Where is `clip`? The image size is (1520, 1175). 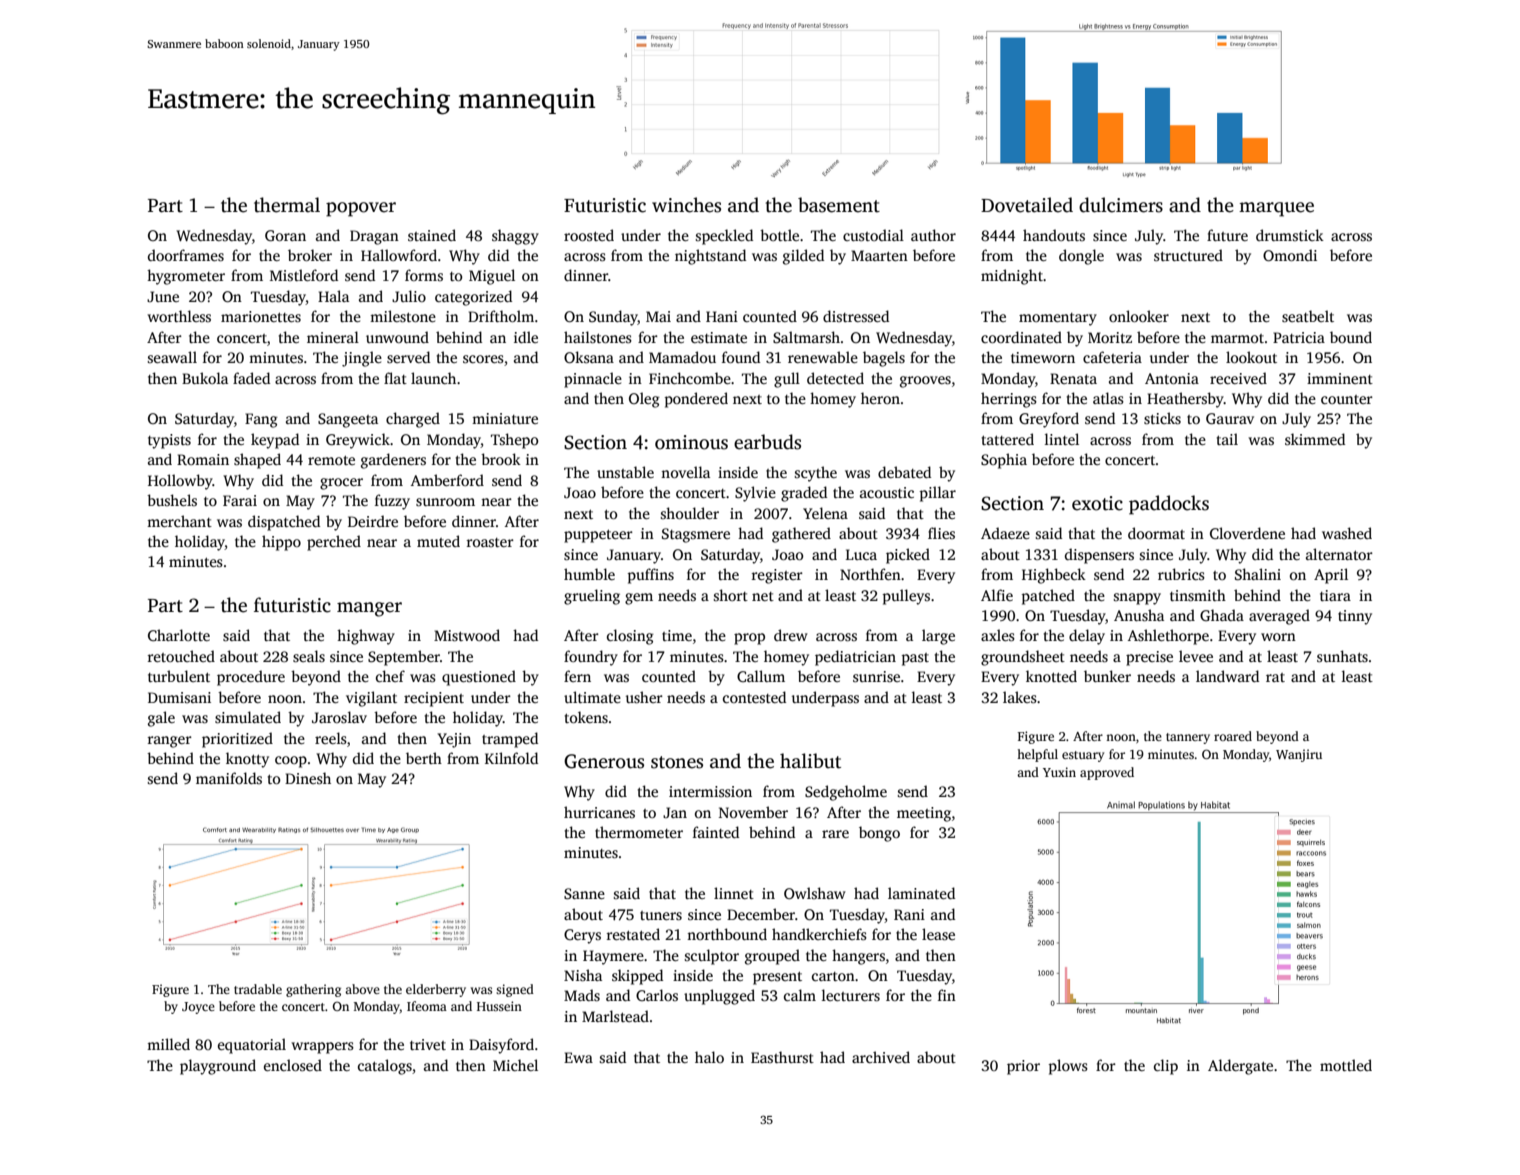
clip is located at coordinates (1166, 1067).
